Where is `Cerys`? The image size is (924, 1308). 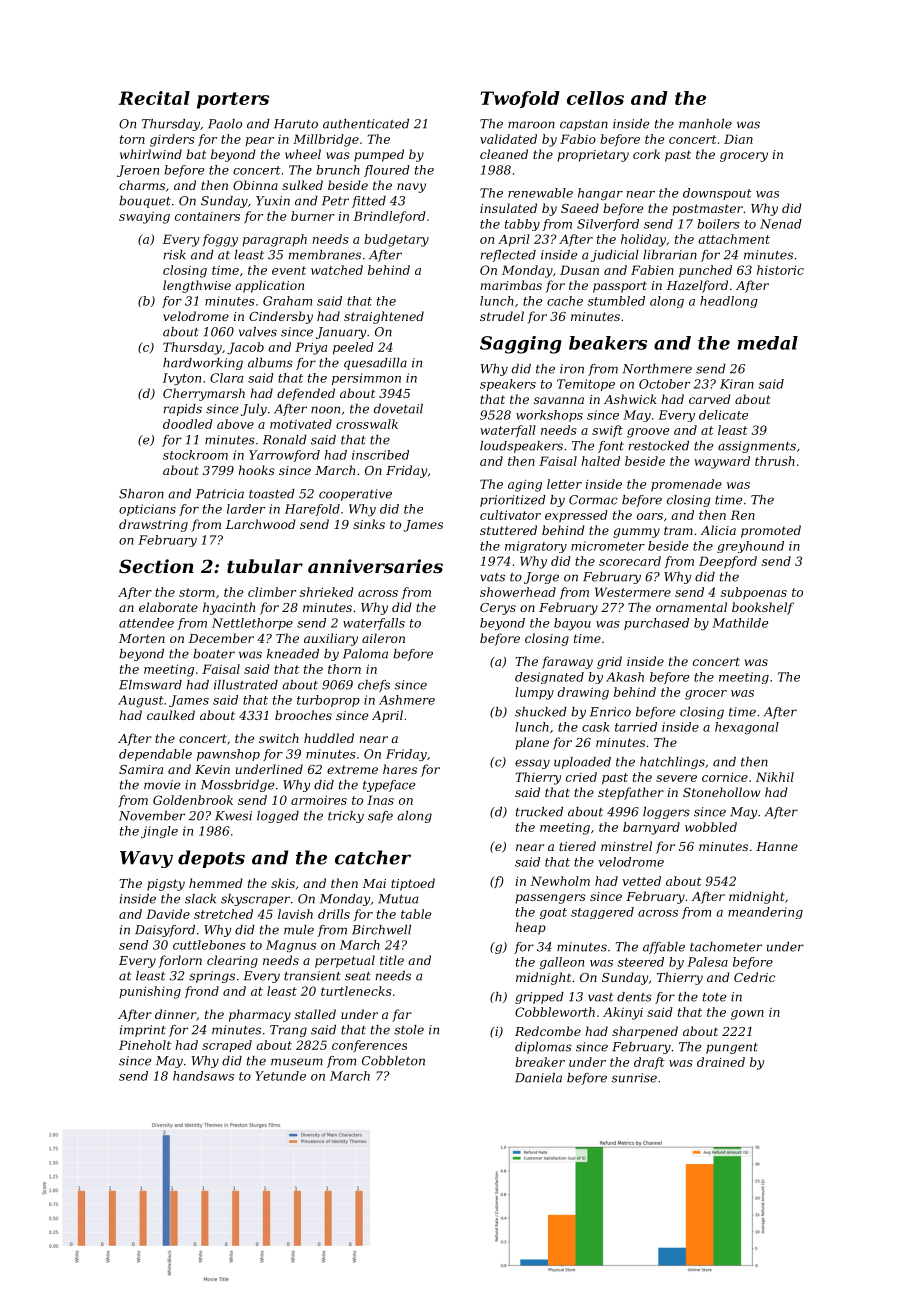
Cerys is located at coordinates (498, 609).
